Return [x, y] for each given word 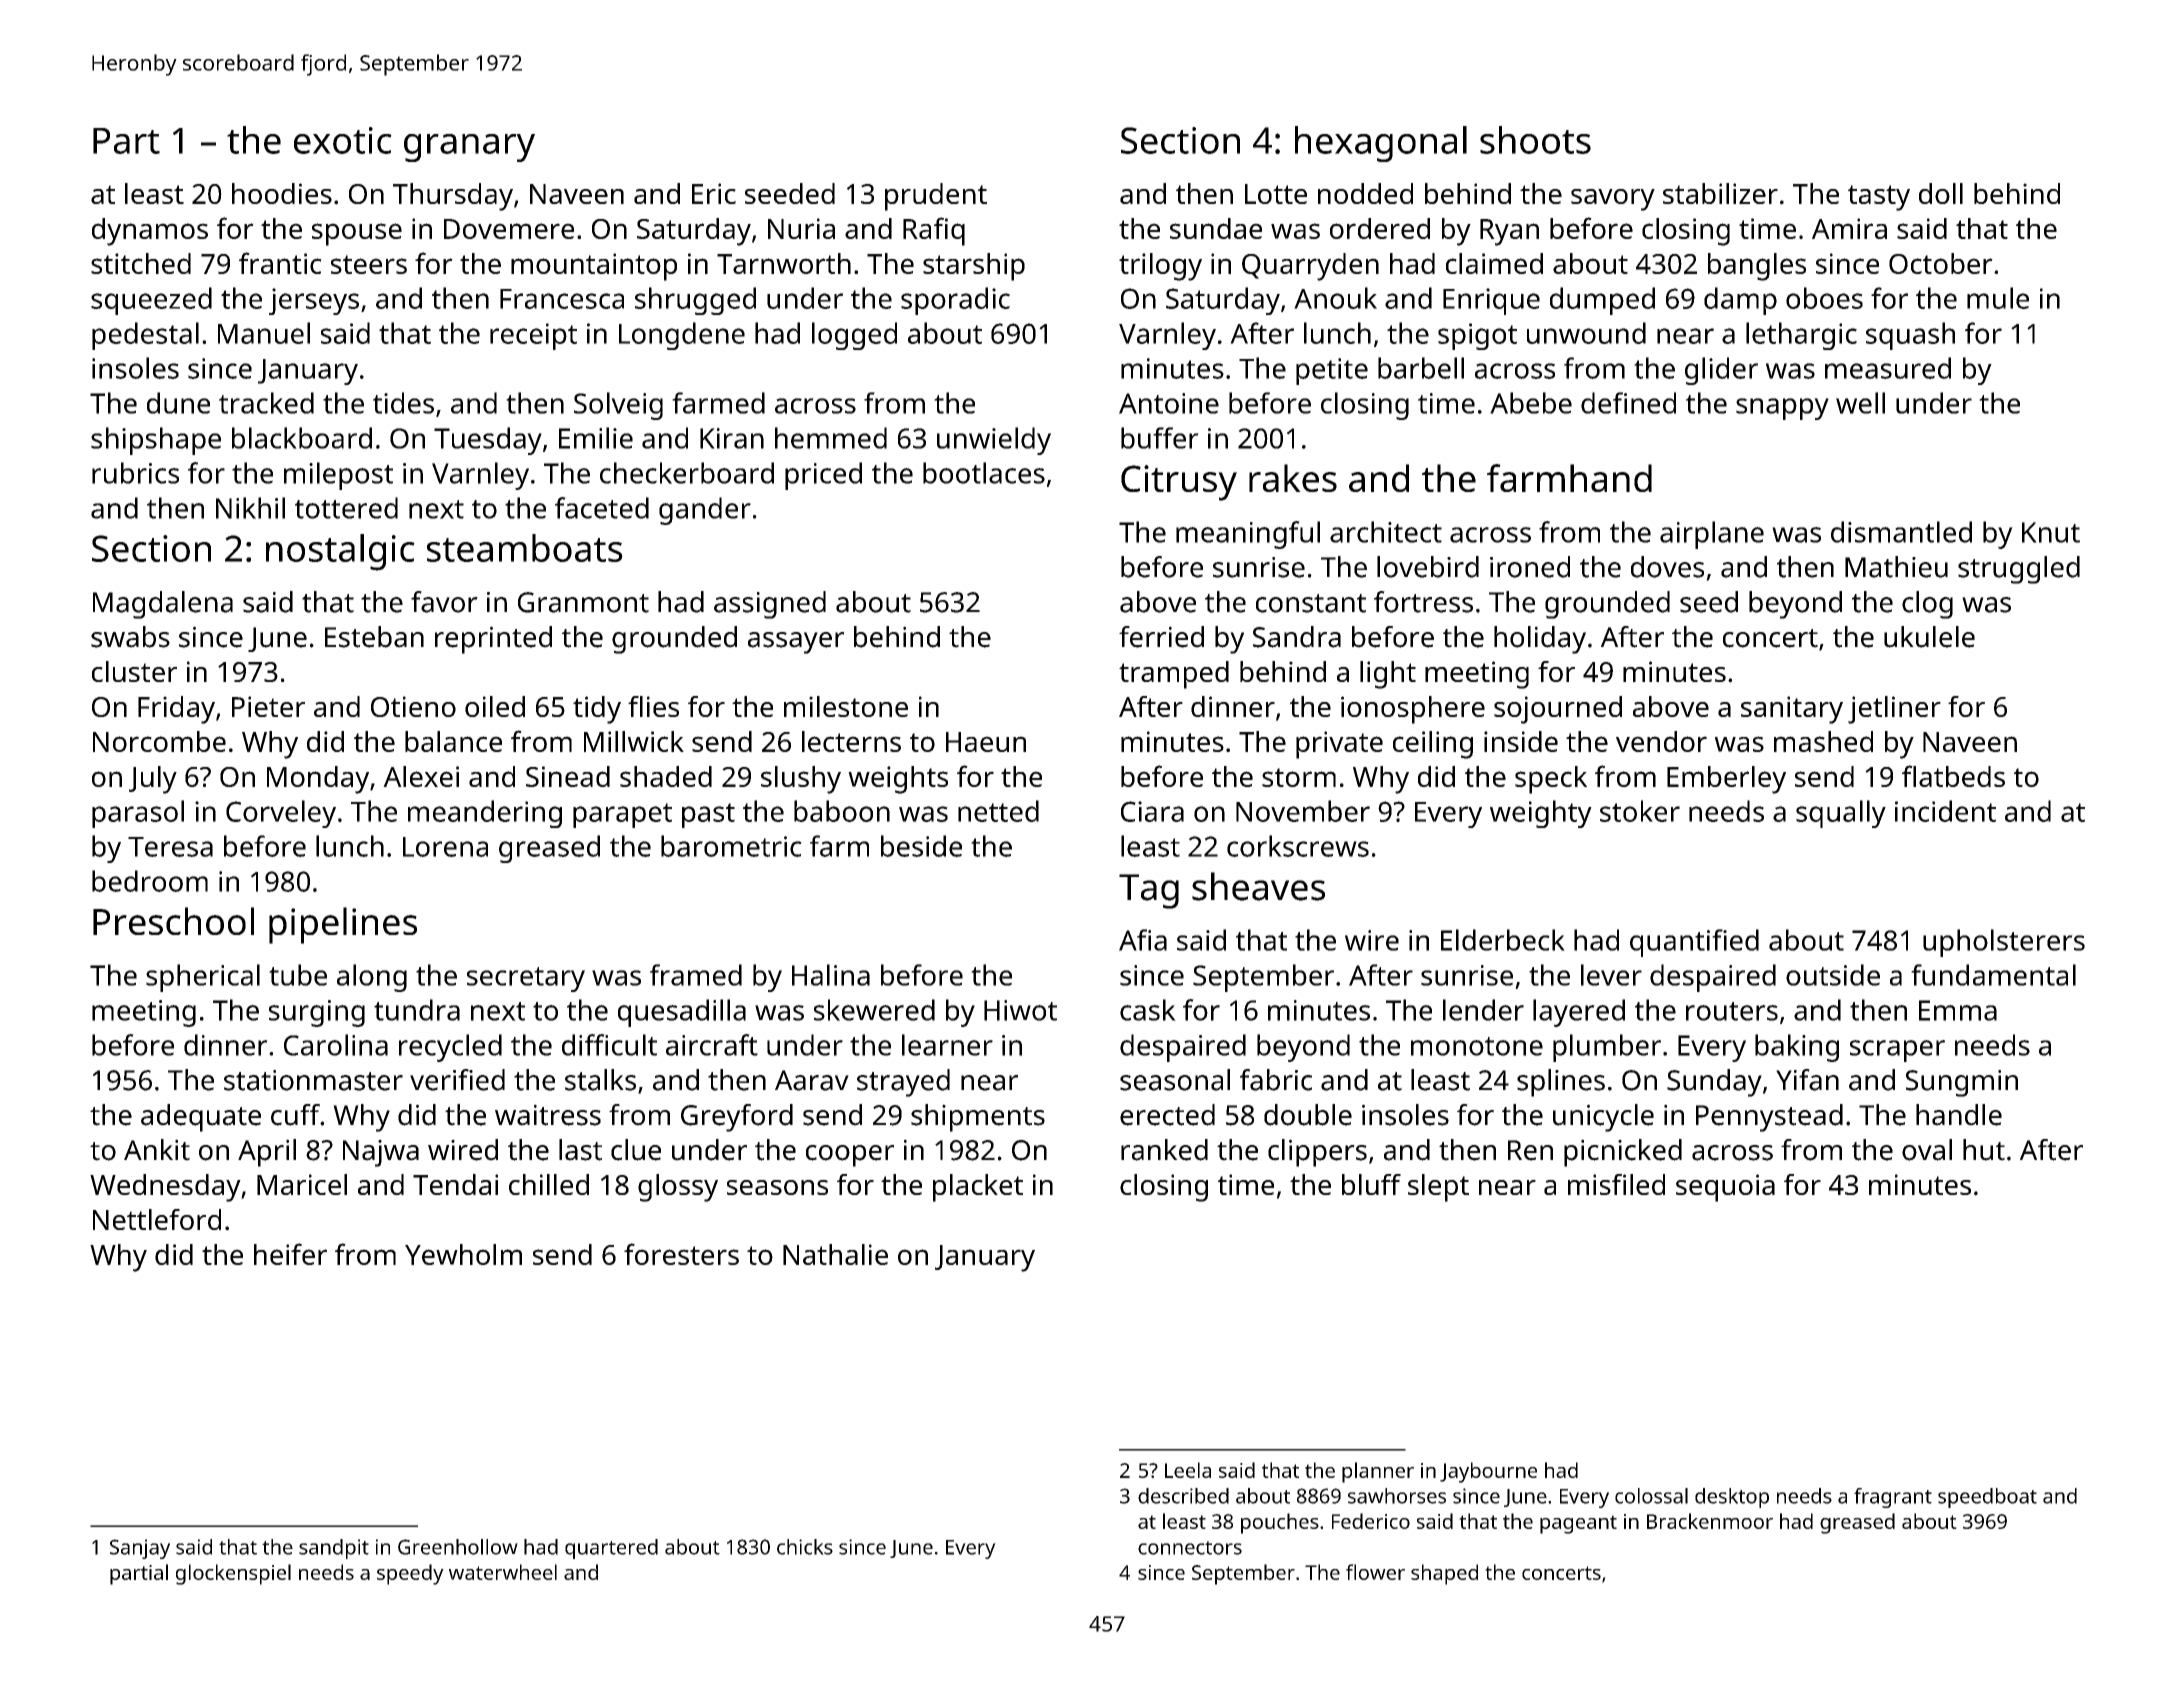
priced [823, 476]
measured [1888, 368]
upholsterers [2004, 943]
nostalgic [340, 552]
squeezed [151, 301]
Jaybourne [1488, 1472]
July [153, 780]
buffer [1160, 438]
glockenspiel [233, 1574]
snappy [1782, 409]
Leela [1188, 1470]
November [1303, 811]
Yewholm [463, 1254]
